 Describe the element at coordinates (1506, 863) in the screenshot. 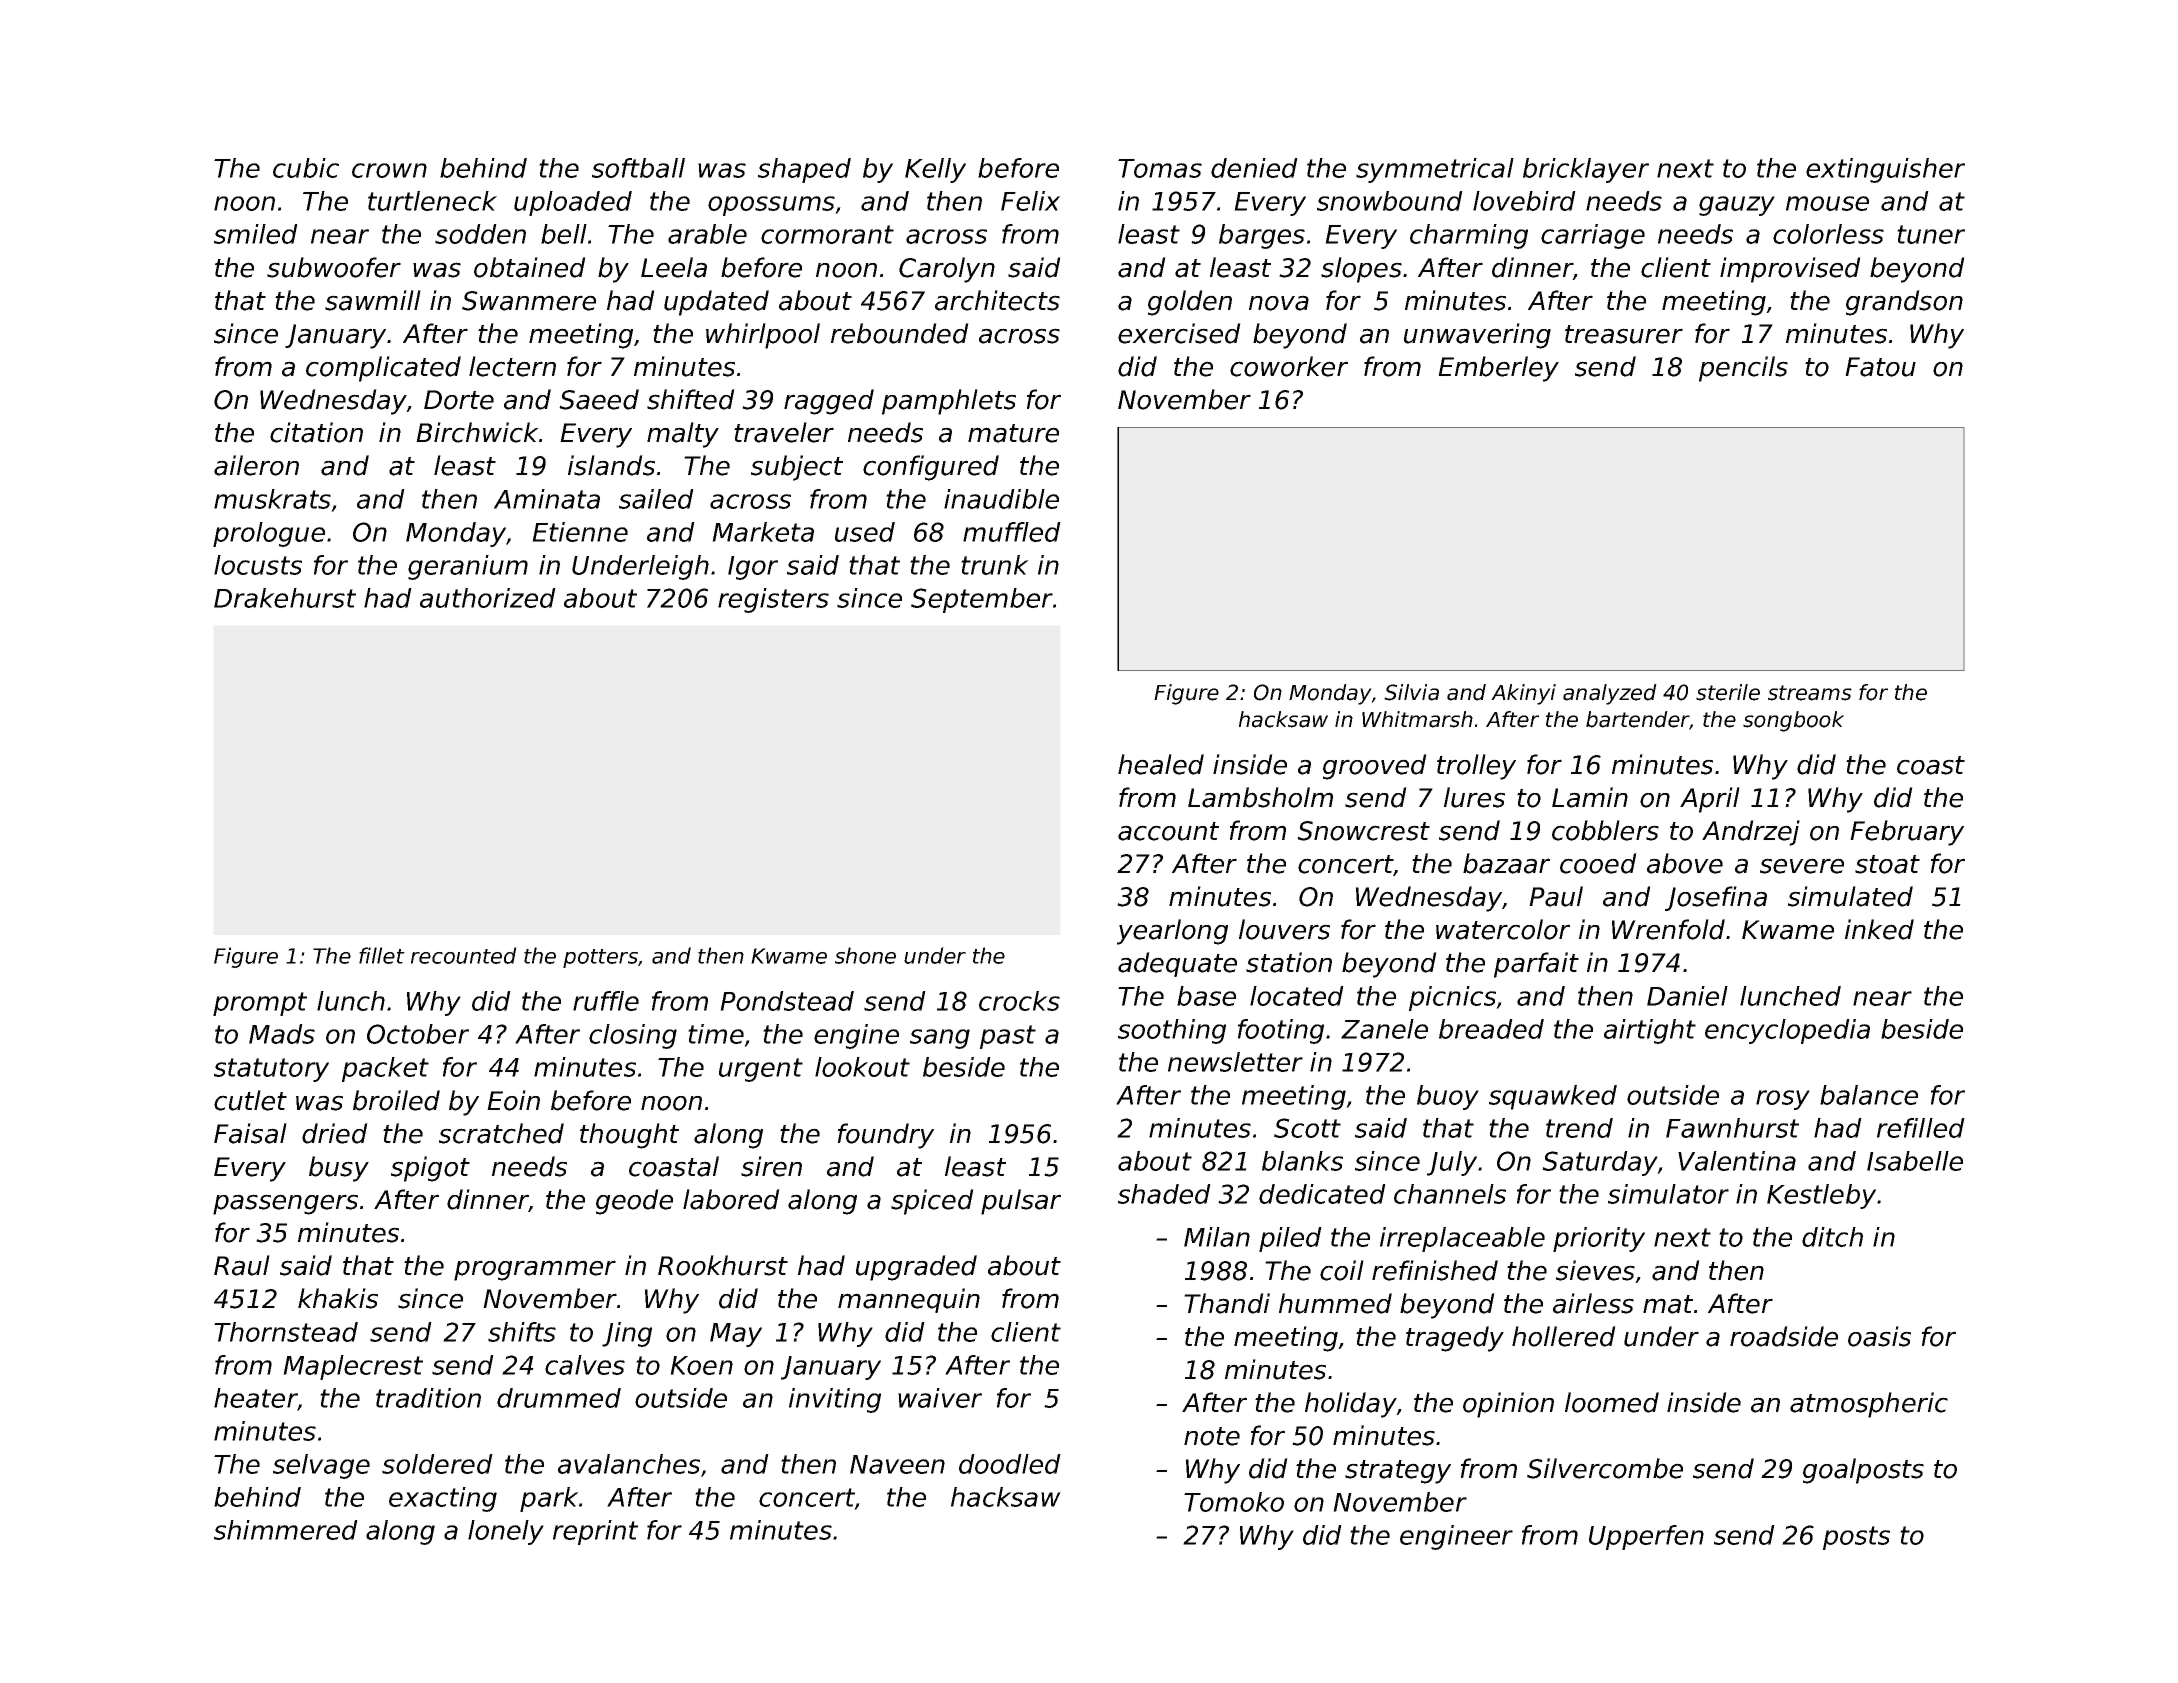

I see `bazaar` at that location.
